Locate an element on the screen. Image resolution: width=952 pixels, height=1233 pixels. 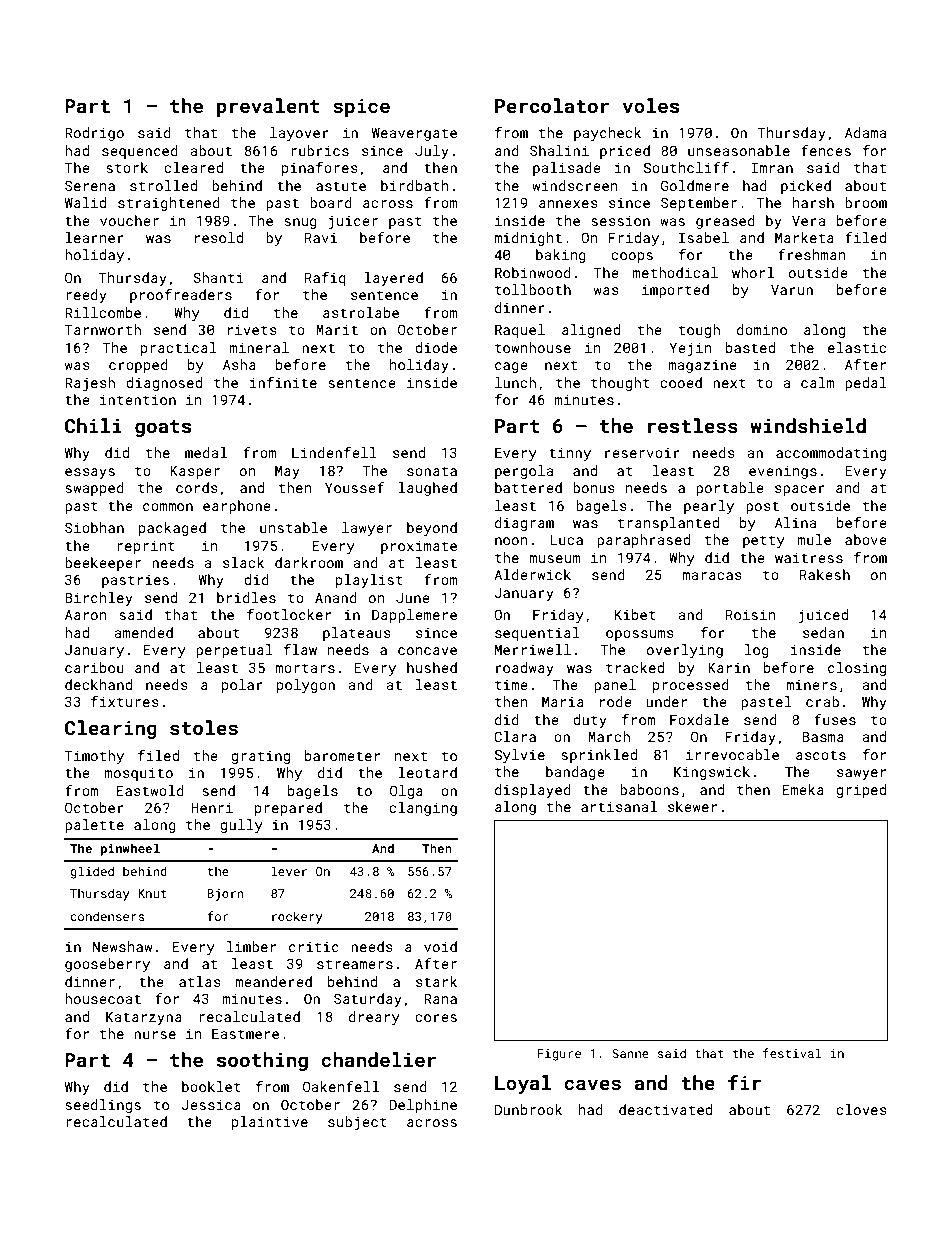
Henri is located at coordinates (212, 807).
